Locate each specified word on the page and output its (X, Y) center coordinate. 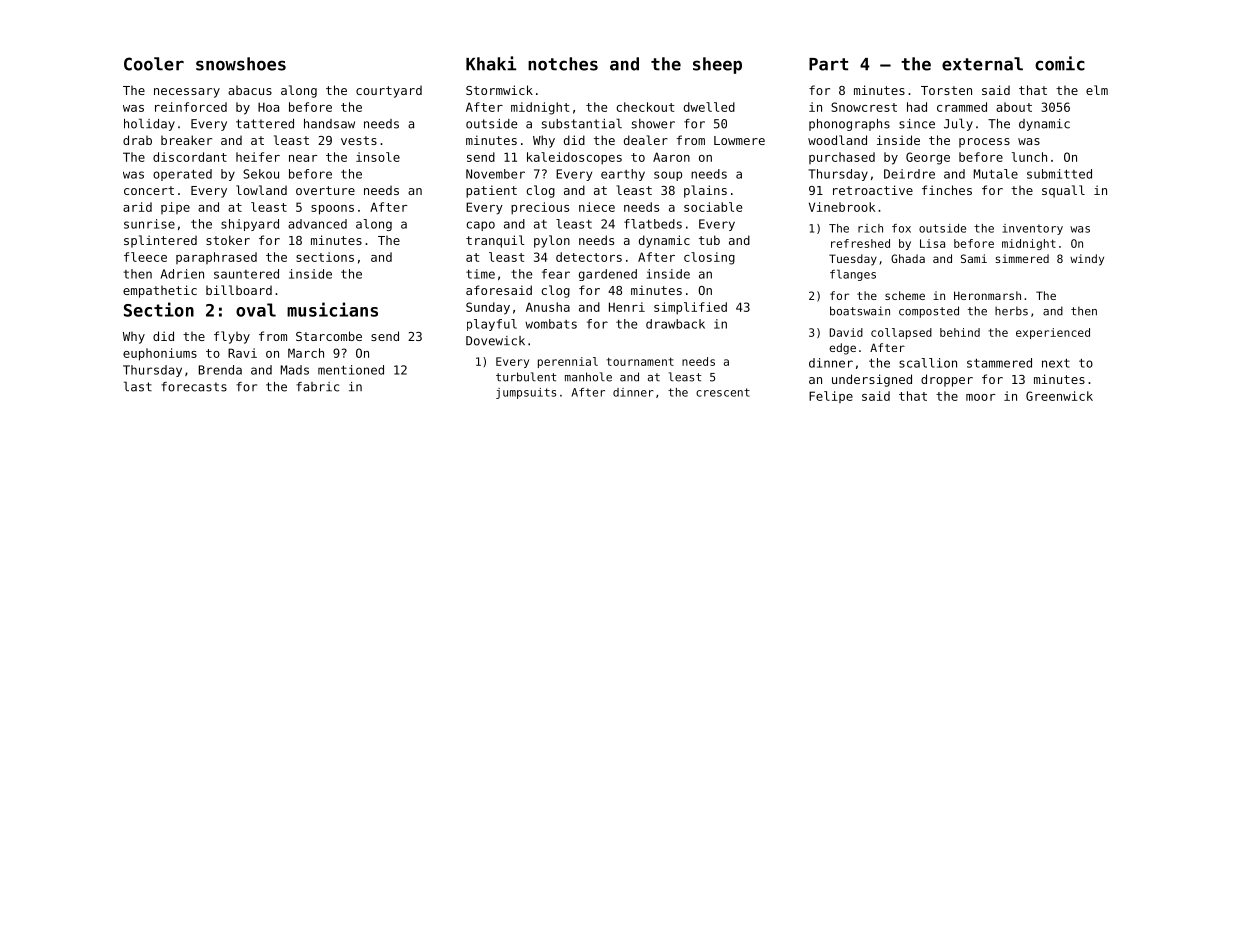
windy (1087, 260)
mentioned (351, 370)
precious (540, 208)
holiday (149, 124)
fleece (145, 257)
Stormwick (499, 90)
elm (1097, 90)
